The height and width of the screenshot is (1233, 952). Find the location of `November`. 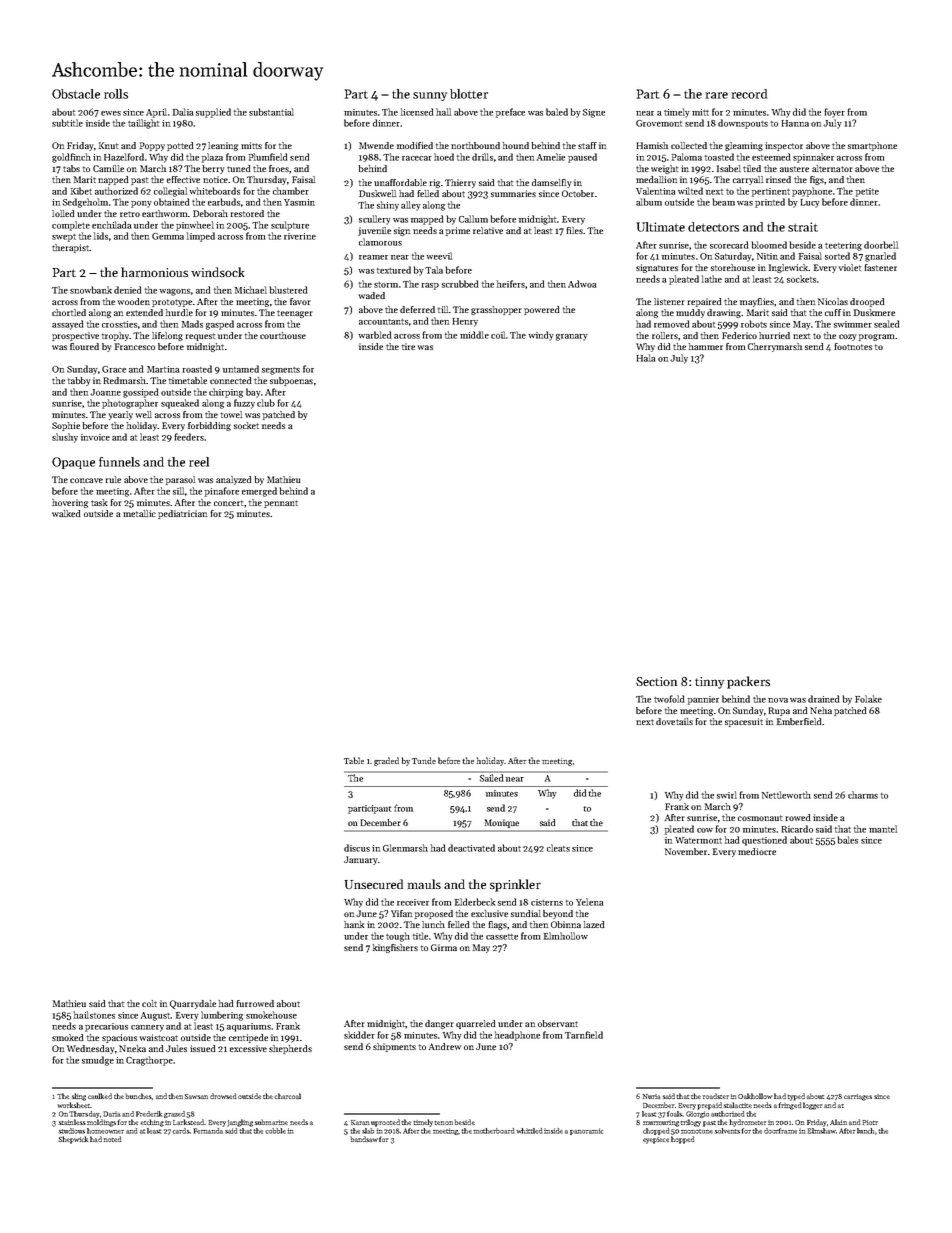

November is located at coordinates (686, 851).
